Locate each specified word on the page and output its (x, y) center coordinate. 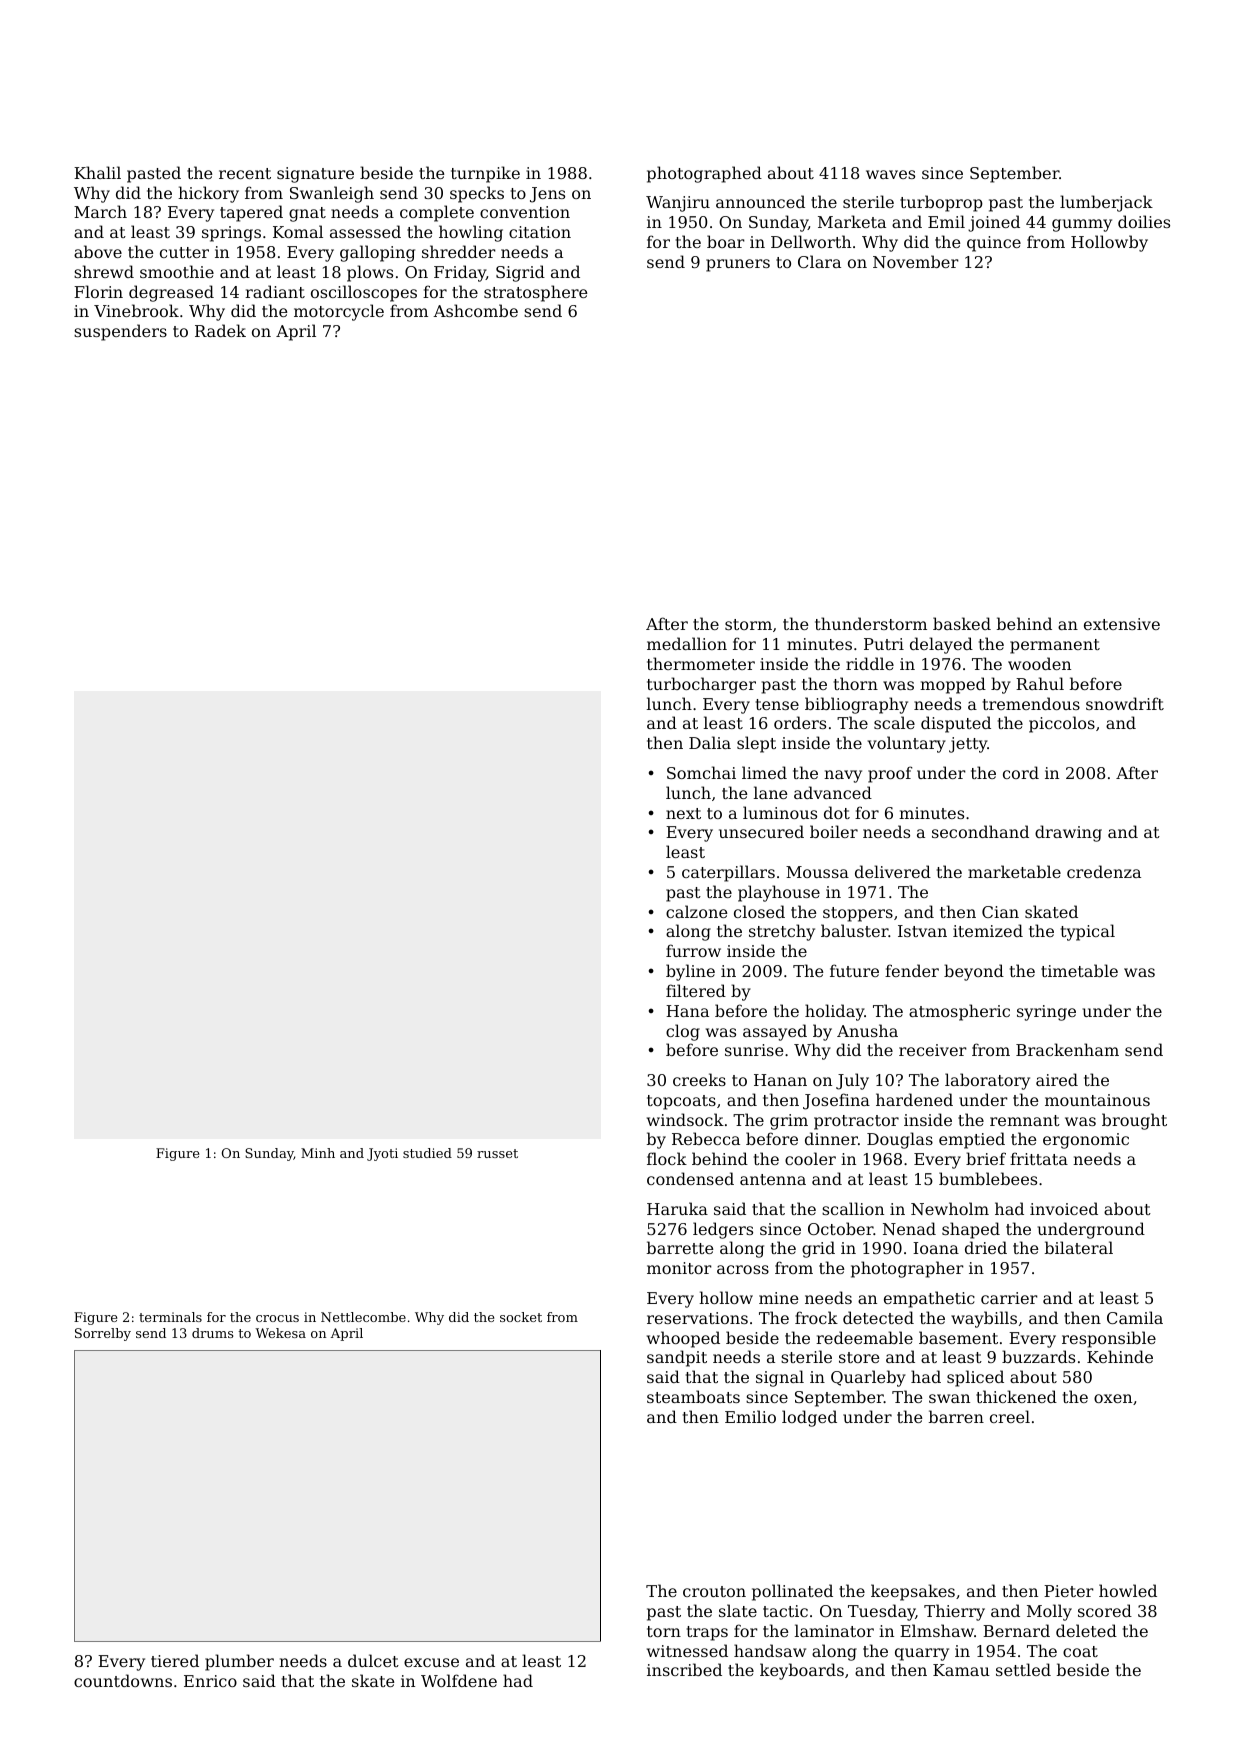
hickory (208, 194)
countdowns (123, 1680)
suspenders (120, 332)
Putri (884, 644)
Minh (318, 1153)
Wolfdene (459, 1680)
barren (956, 1416)
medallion (687, 643)
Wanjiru (678, 204)
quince (994, 244)
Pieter (1069, 1591)
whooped (683, 1339)
